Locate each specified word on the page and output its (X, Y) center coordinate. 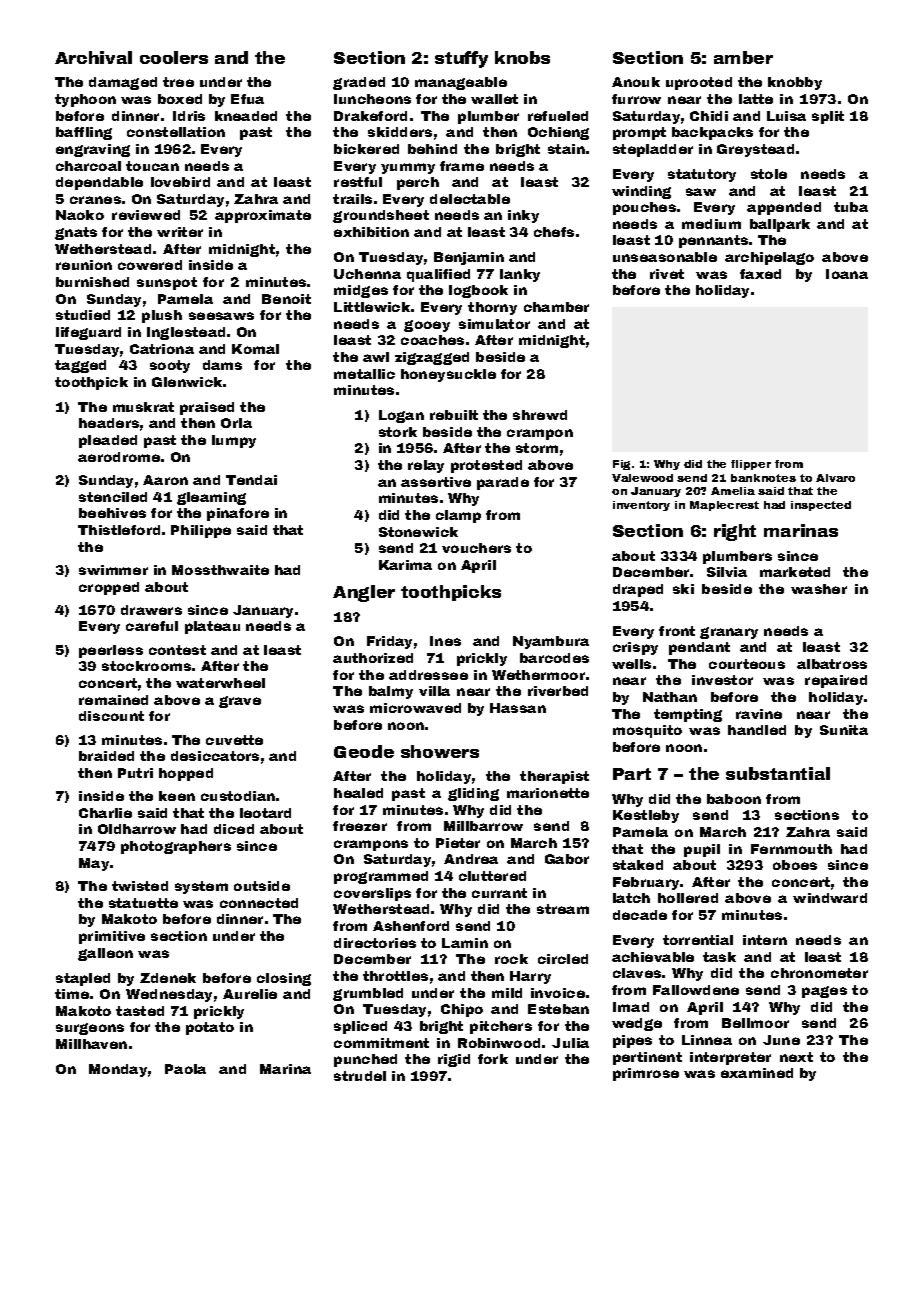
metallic (364, 374)
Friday (389, 642)
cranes (95, 200)
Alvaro (835, 478)
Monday (118, 1070)
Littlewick (372, 307)
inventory (641, 506)
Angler (364, 593)
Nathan (670, 697)
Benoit (286, 299)
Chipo (462, 1010)
